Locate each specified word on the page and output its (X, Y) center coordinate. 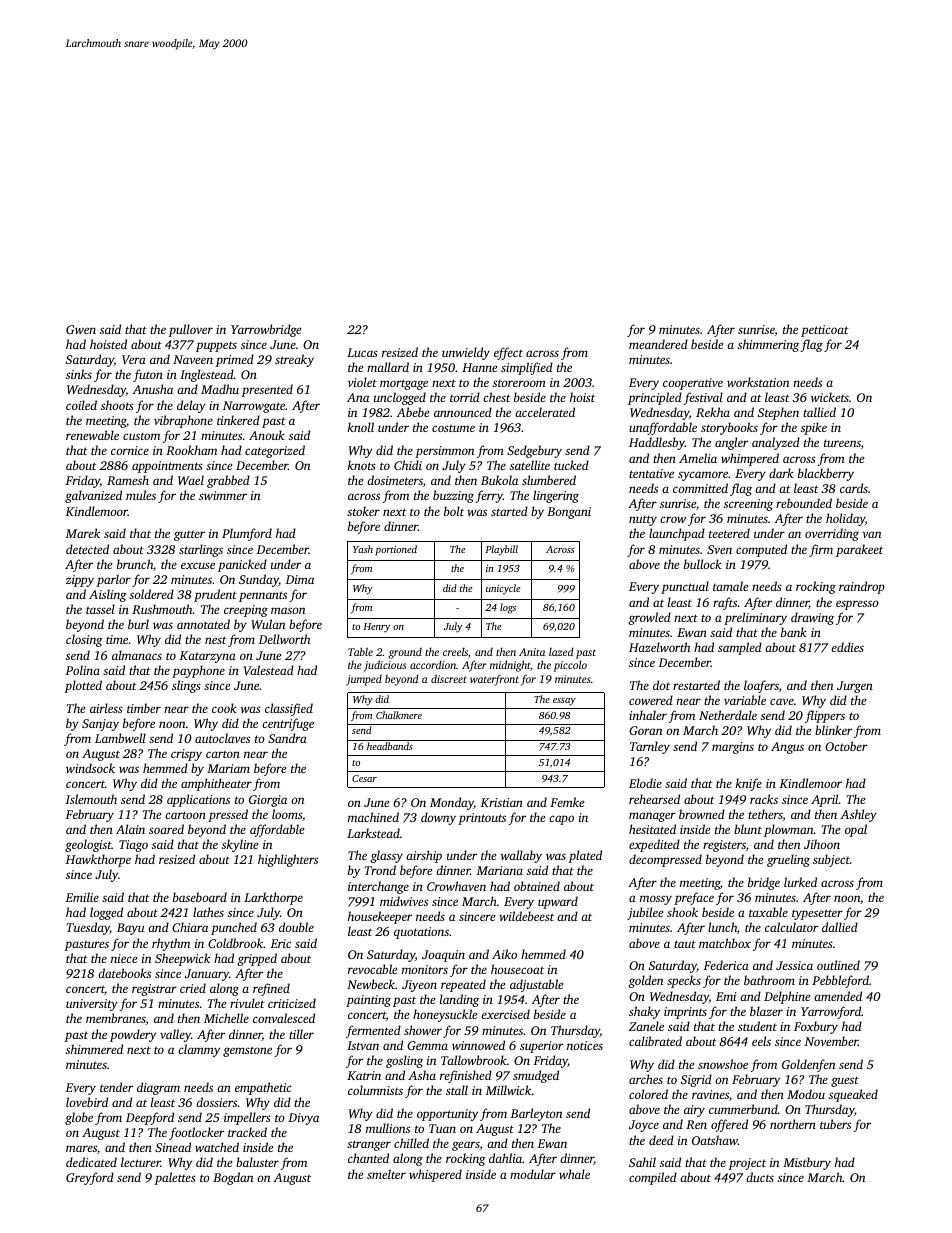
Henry (376, 628)
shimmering (768, 345)
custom (141, 436)
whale (574, 1174)
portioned (396, 550)
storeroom (519, 383)
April (825, 800)
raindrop (862, 587)
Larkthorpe (273, 898)
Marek (83, 533)
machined (373, 817)
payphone (198, 671)
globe (79, 1118)
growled (649, 618)
